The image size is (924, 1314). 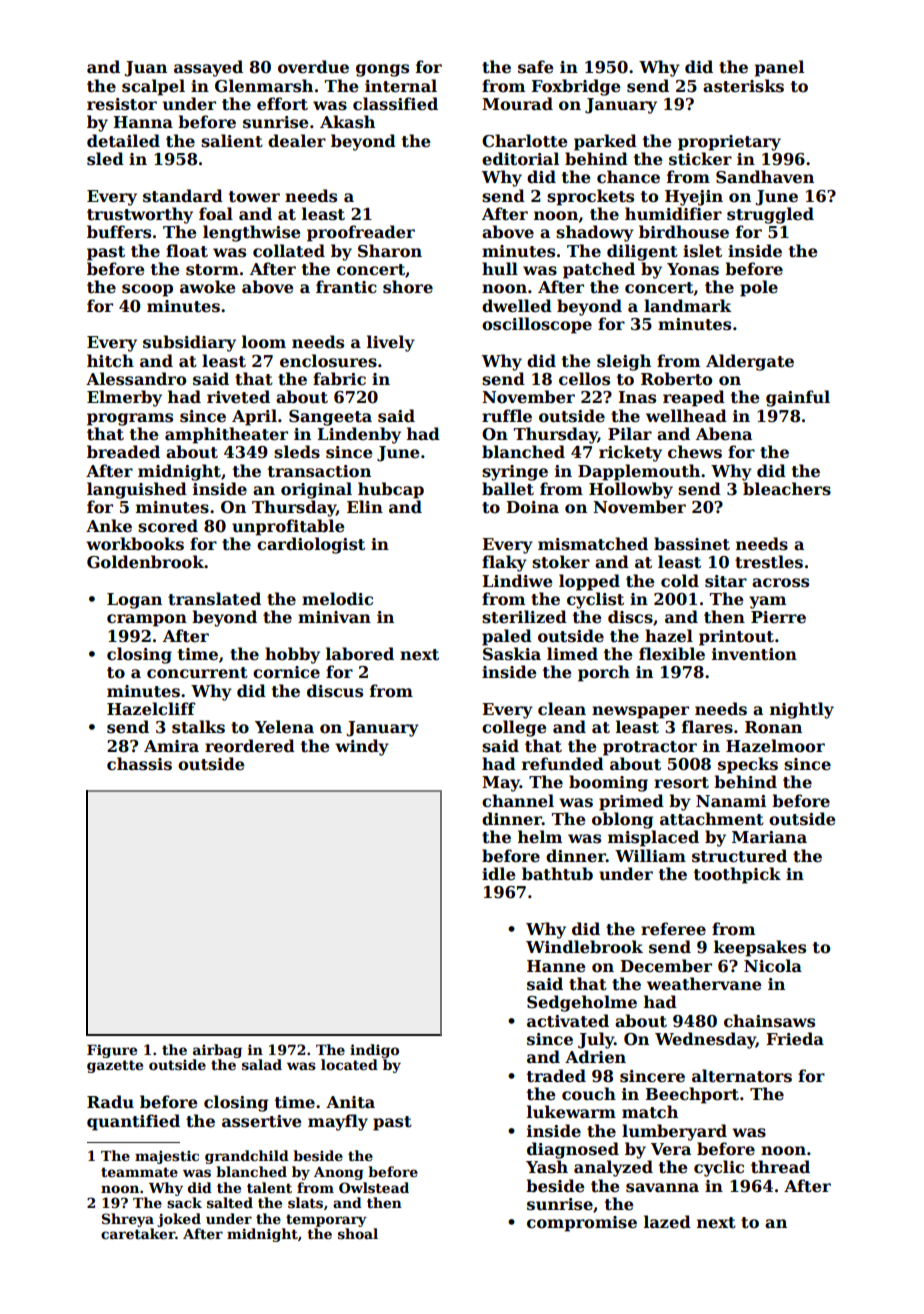 What do you see at coordinates (128, 1220) in the image?
I see `Shreya` at bounding box center [128, 1220].
